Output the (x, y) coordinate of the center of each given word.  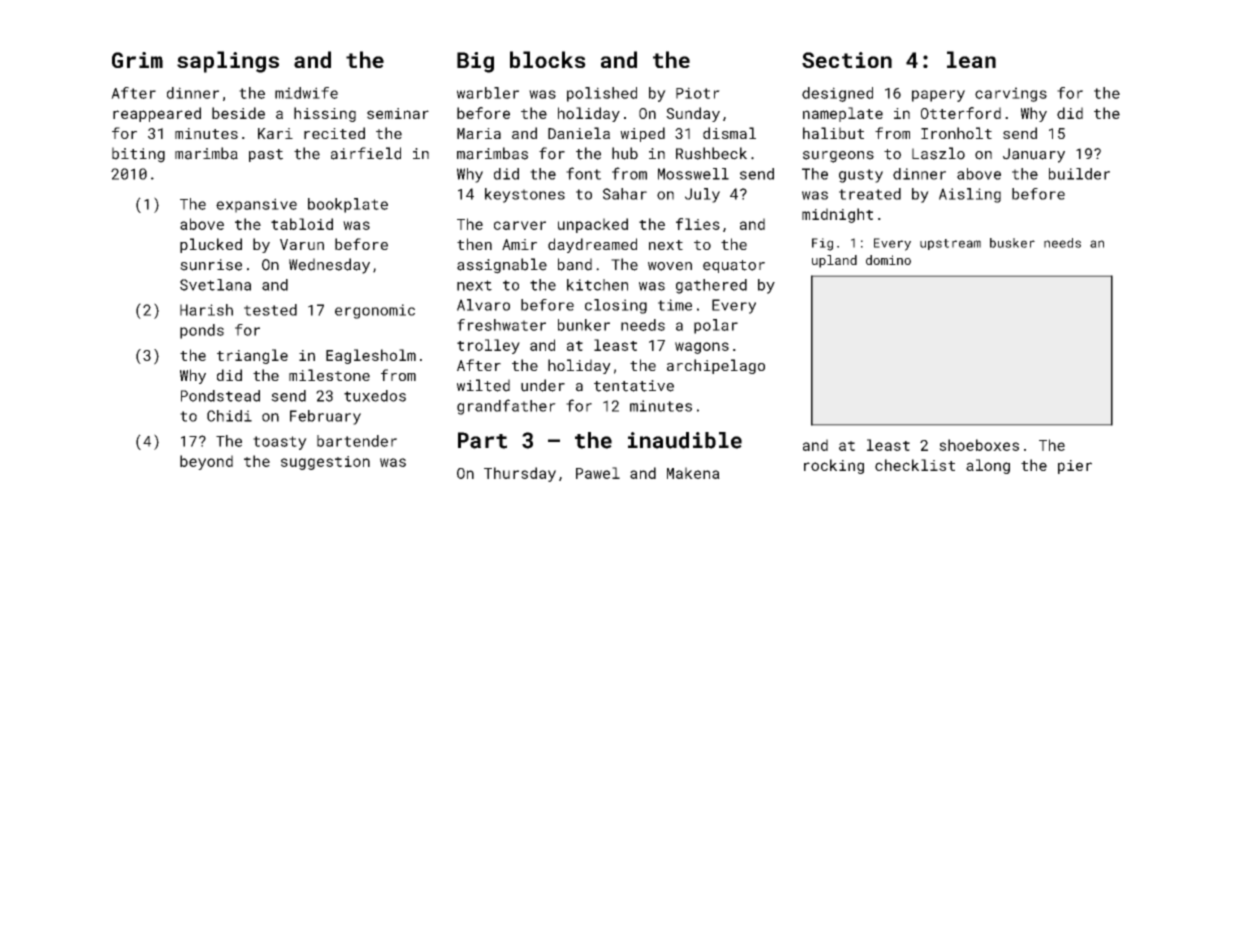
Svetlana (215, 285)
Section (847, 60)
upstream (950, 244)
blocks (548, 59)
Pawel (598, 473)
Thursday (520, 474)
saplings (228, 62)
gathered (711, 286)
